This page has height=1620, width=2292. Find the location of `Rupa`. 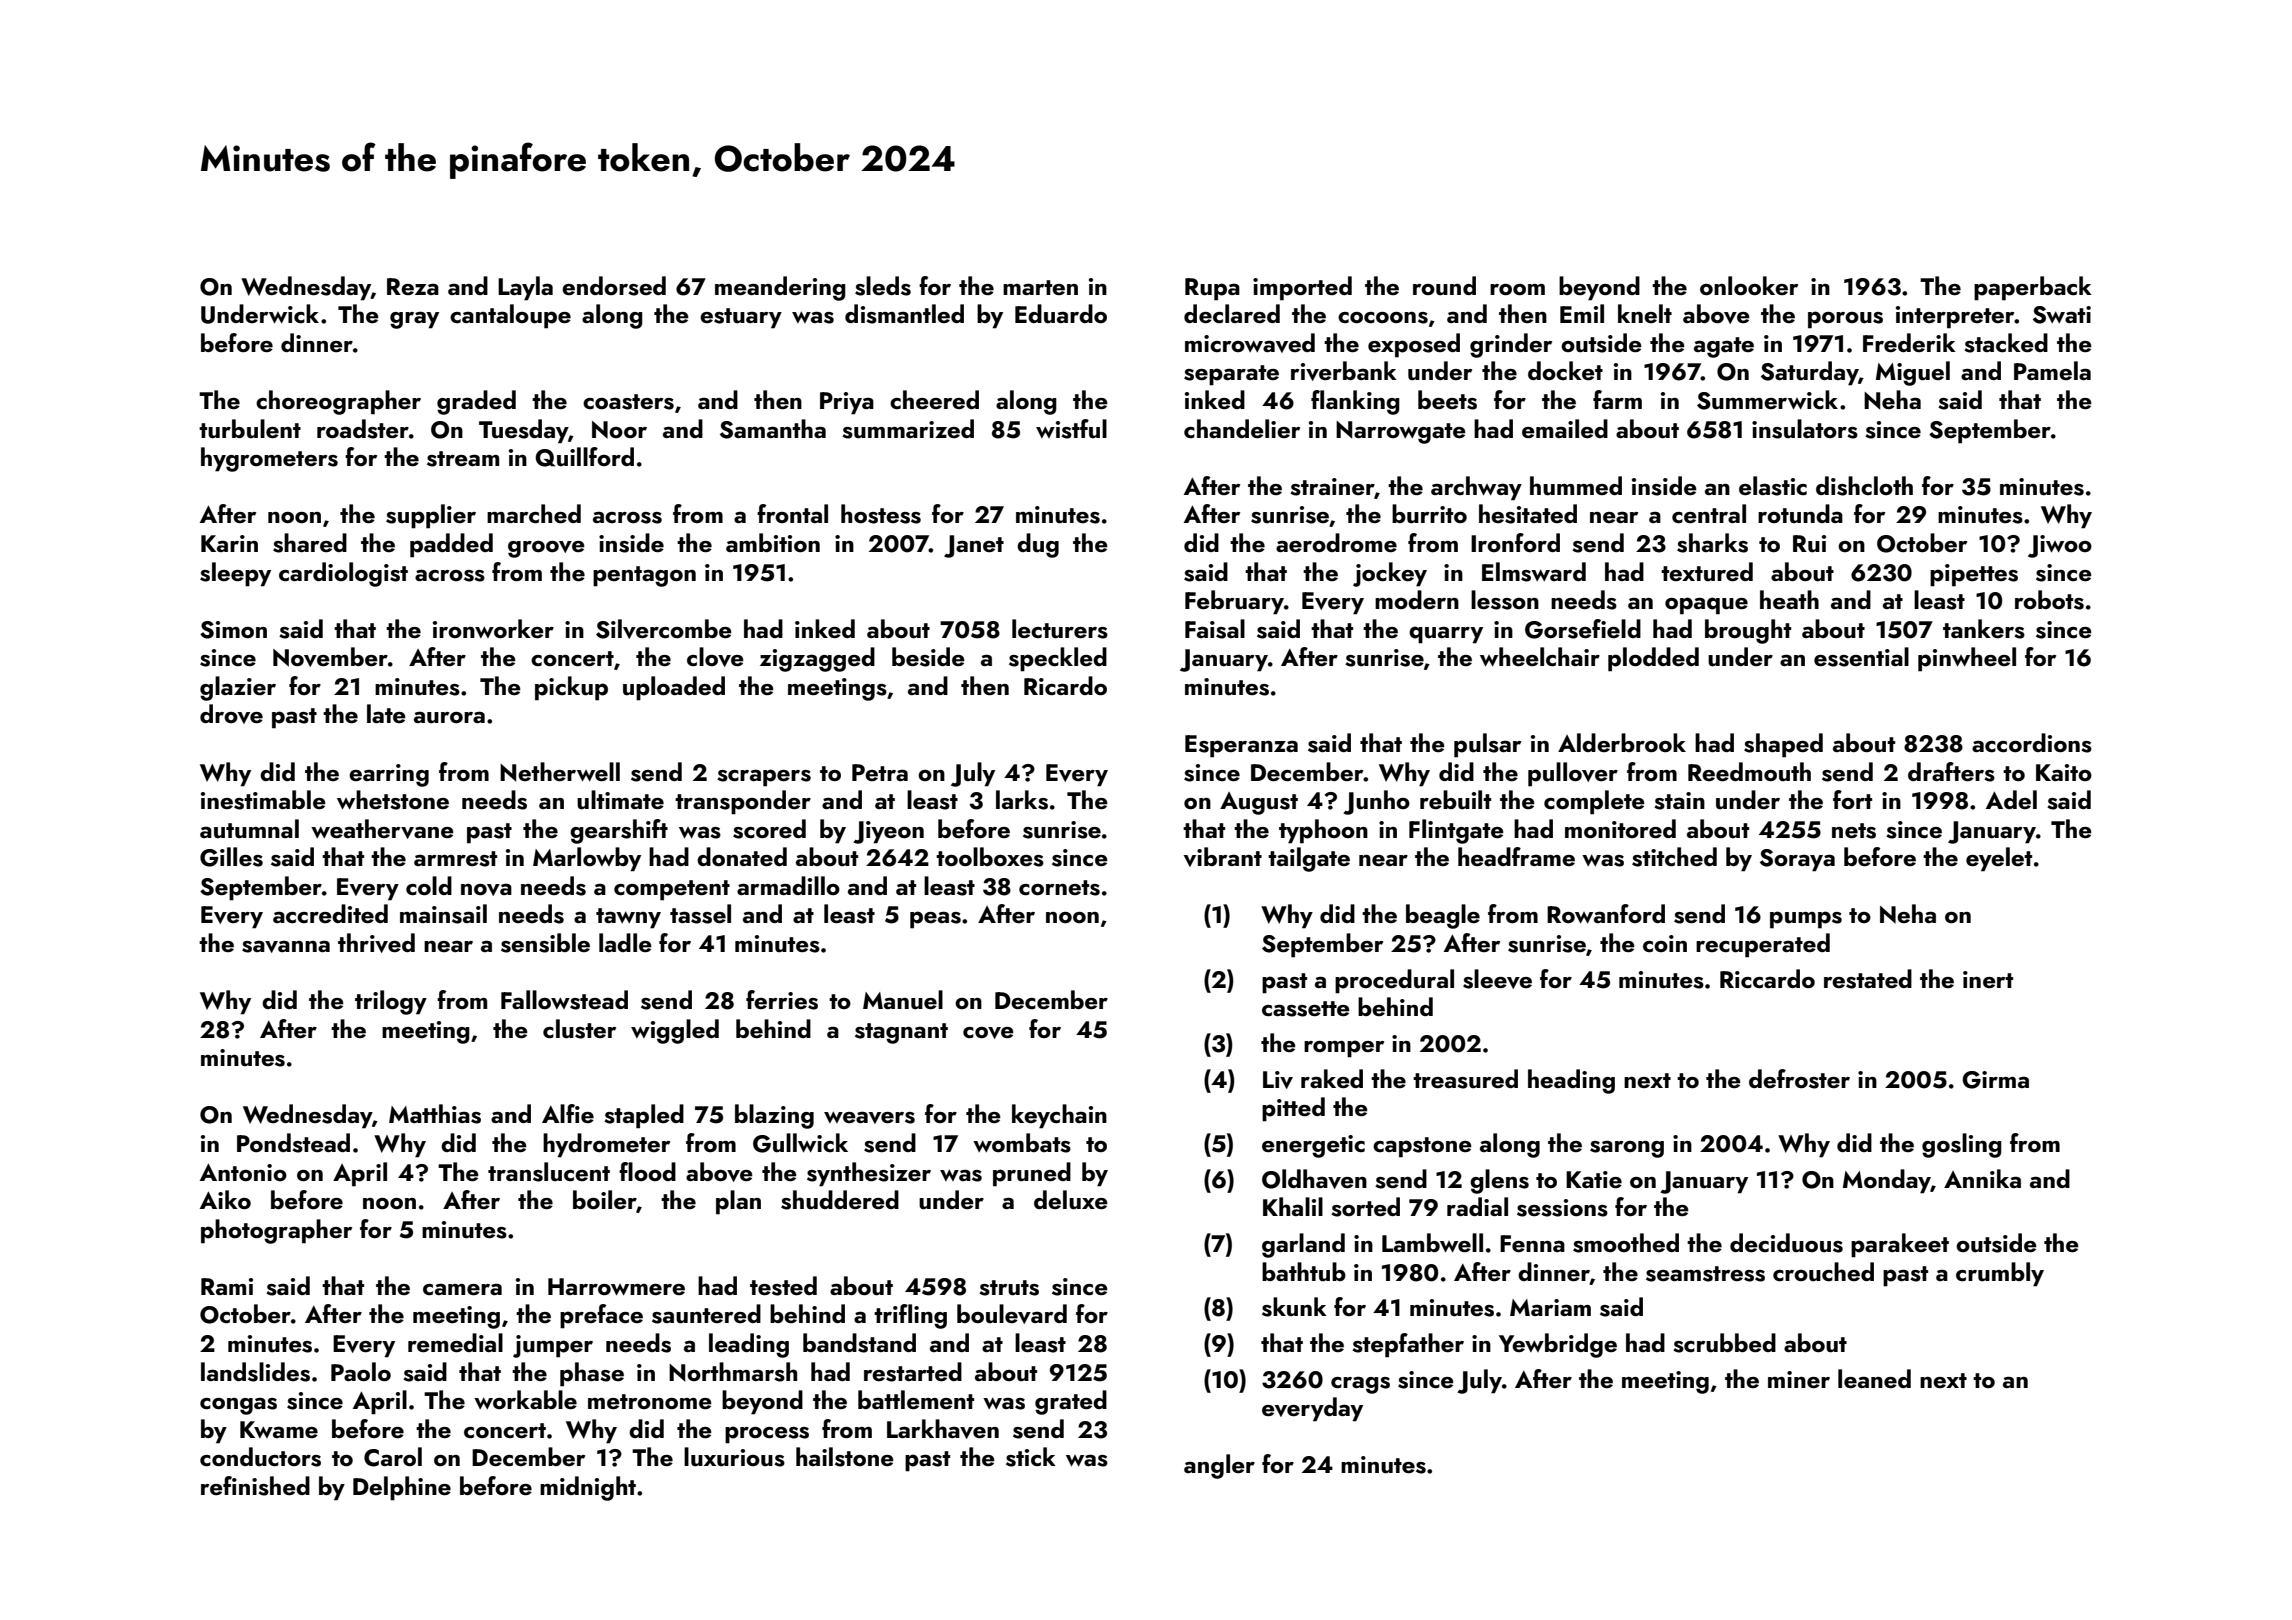

Rupa is located at coordinates (1212, 289).
